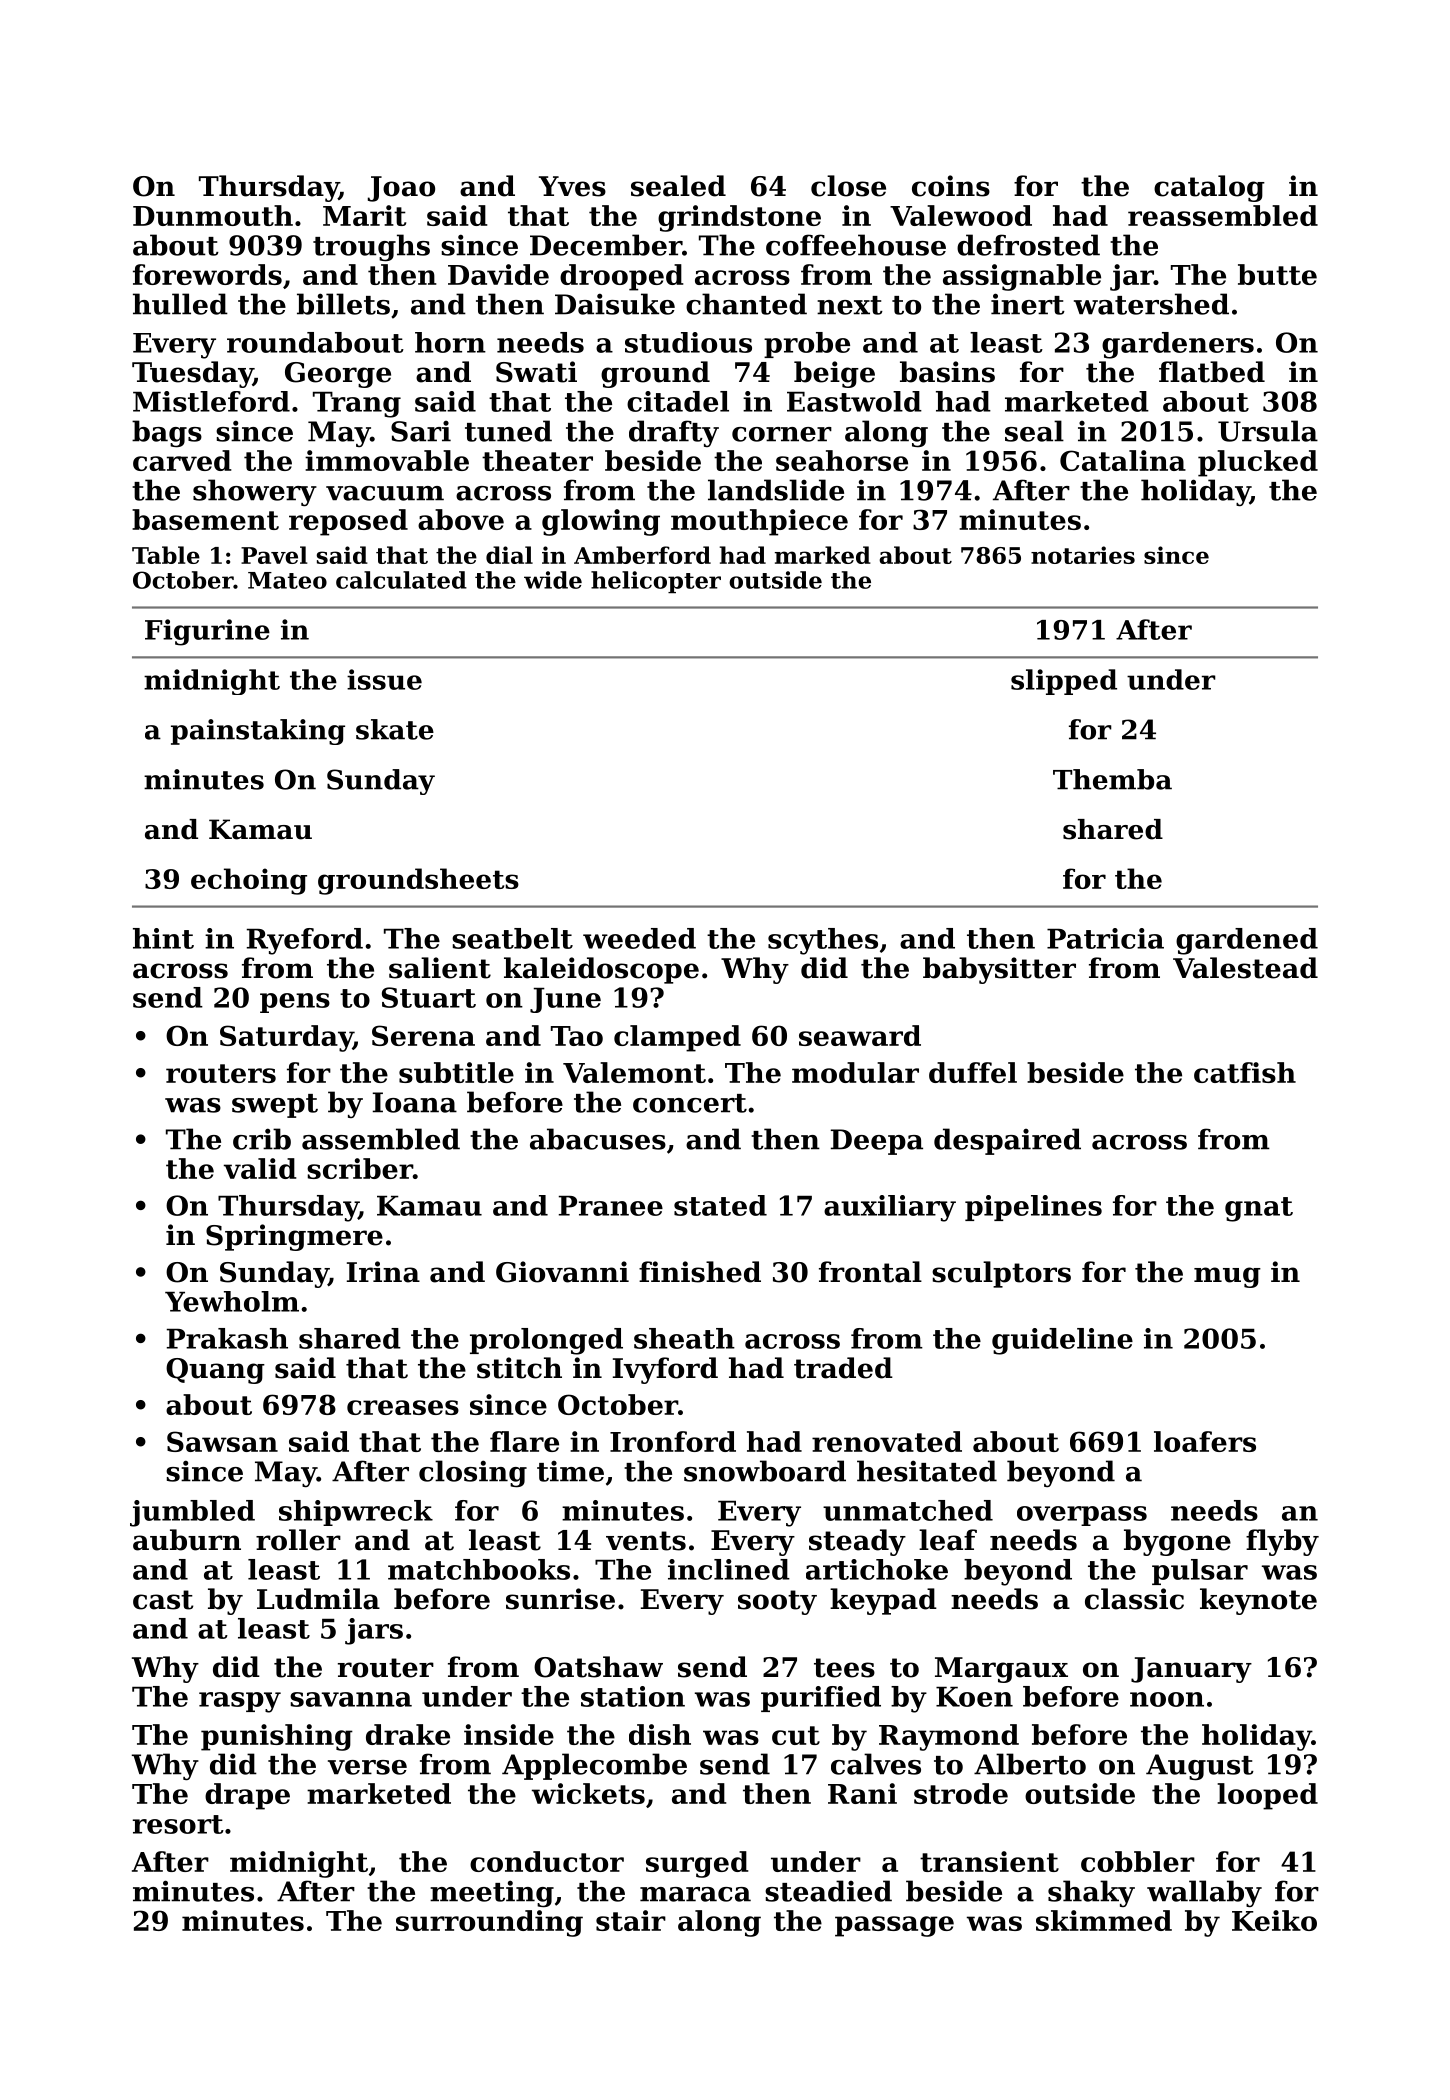 Image resolution: width=1450 pixels, height=2100 pixels. What do you see at coordinates (1083, 555) in the screenshot?
I see `notaries` at bounding box center [1083, 555].
